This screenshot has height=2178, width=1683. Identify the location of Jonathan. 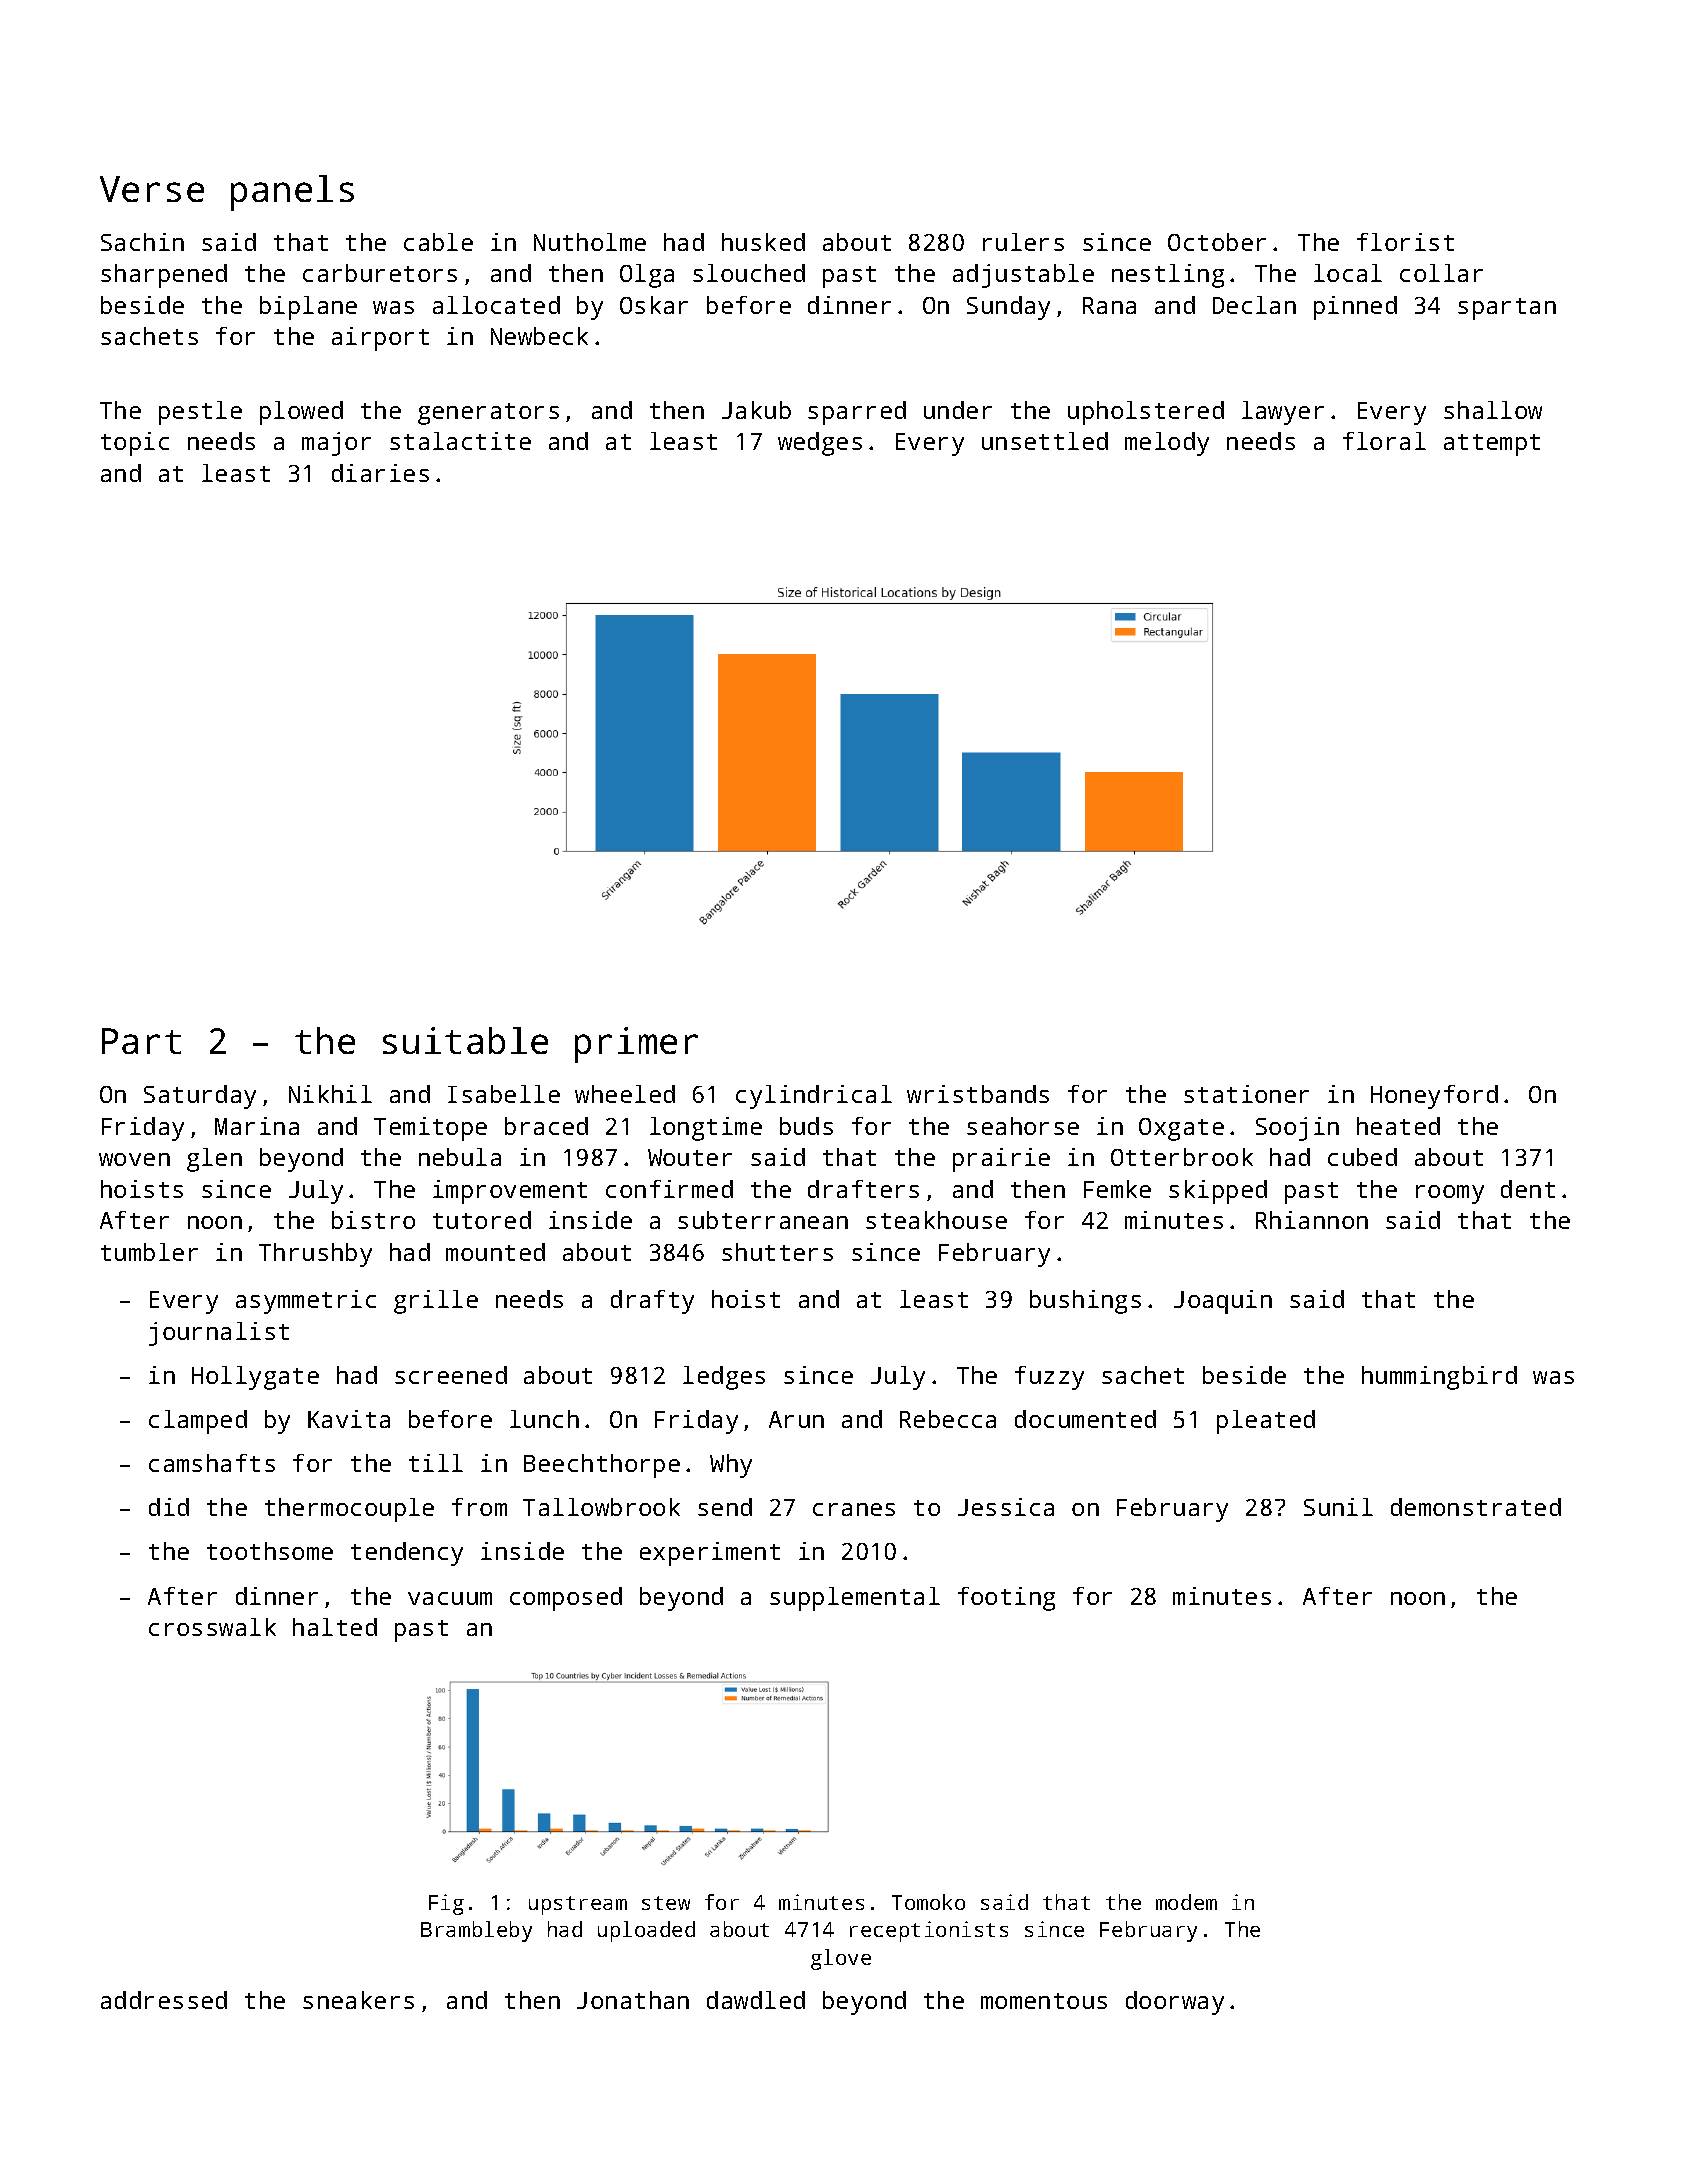
(633, 2000).
